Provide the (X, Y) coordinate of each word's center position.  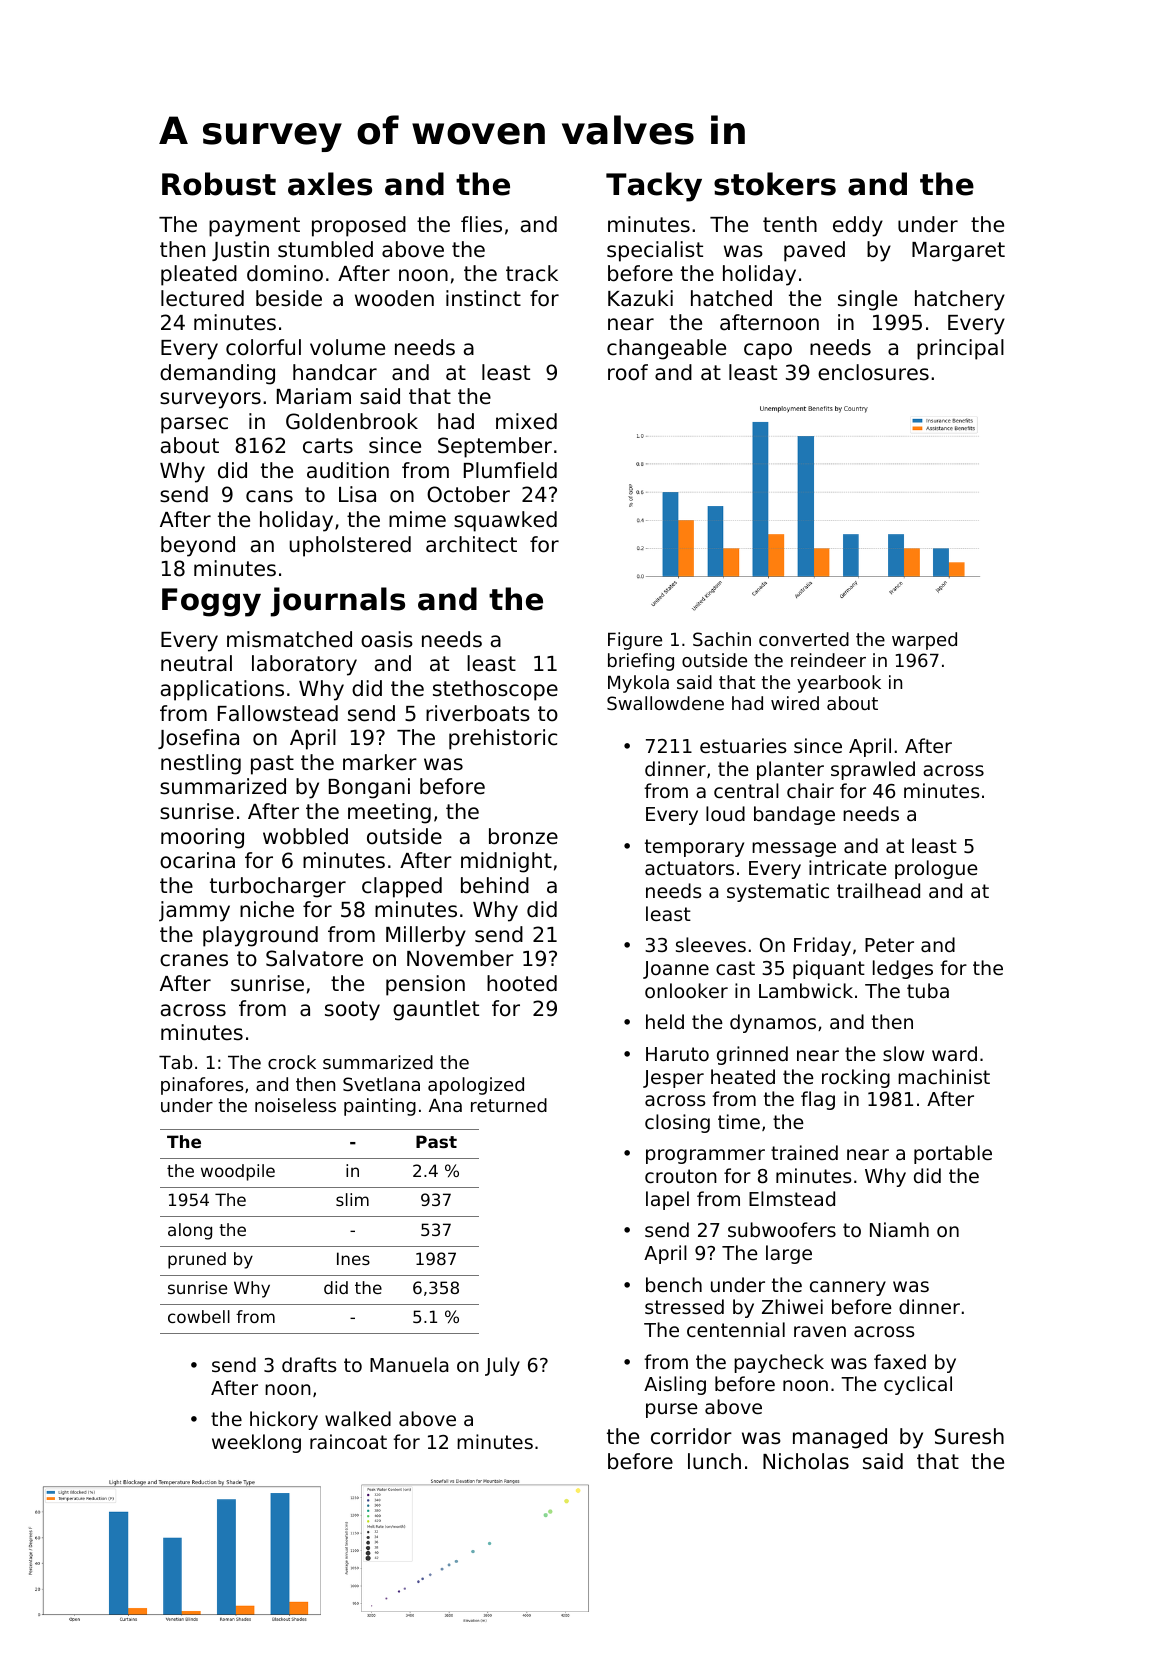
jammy (194, 911)
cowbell (199, 1316)
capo (768, 351)
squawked (505, 521)
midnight (506, 862)
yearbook (839, 684)
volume (347, 347)
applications (222, 690)
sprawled (873, 770)
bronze (523, 836)
